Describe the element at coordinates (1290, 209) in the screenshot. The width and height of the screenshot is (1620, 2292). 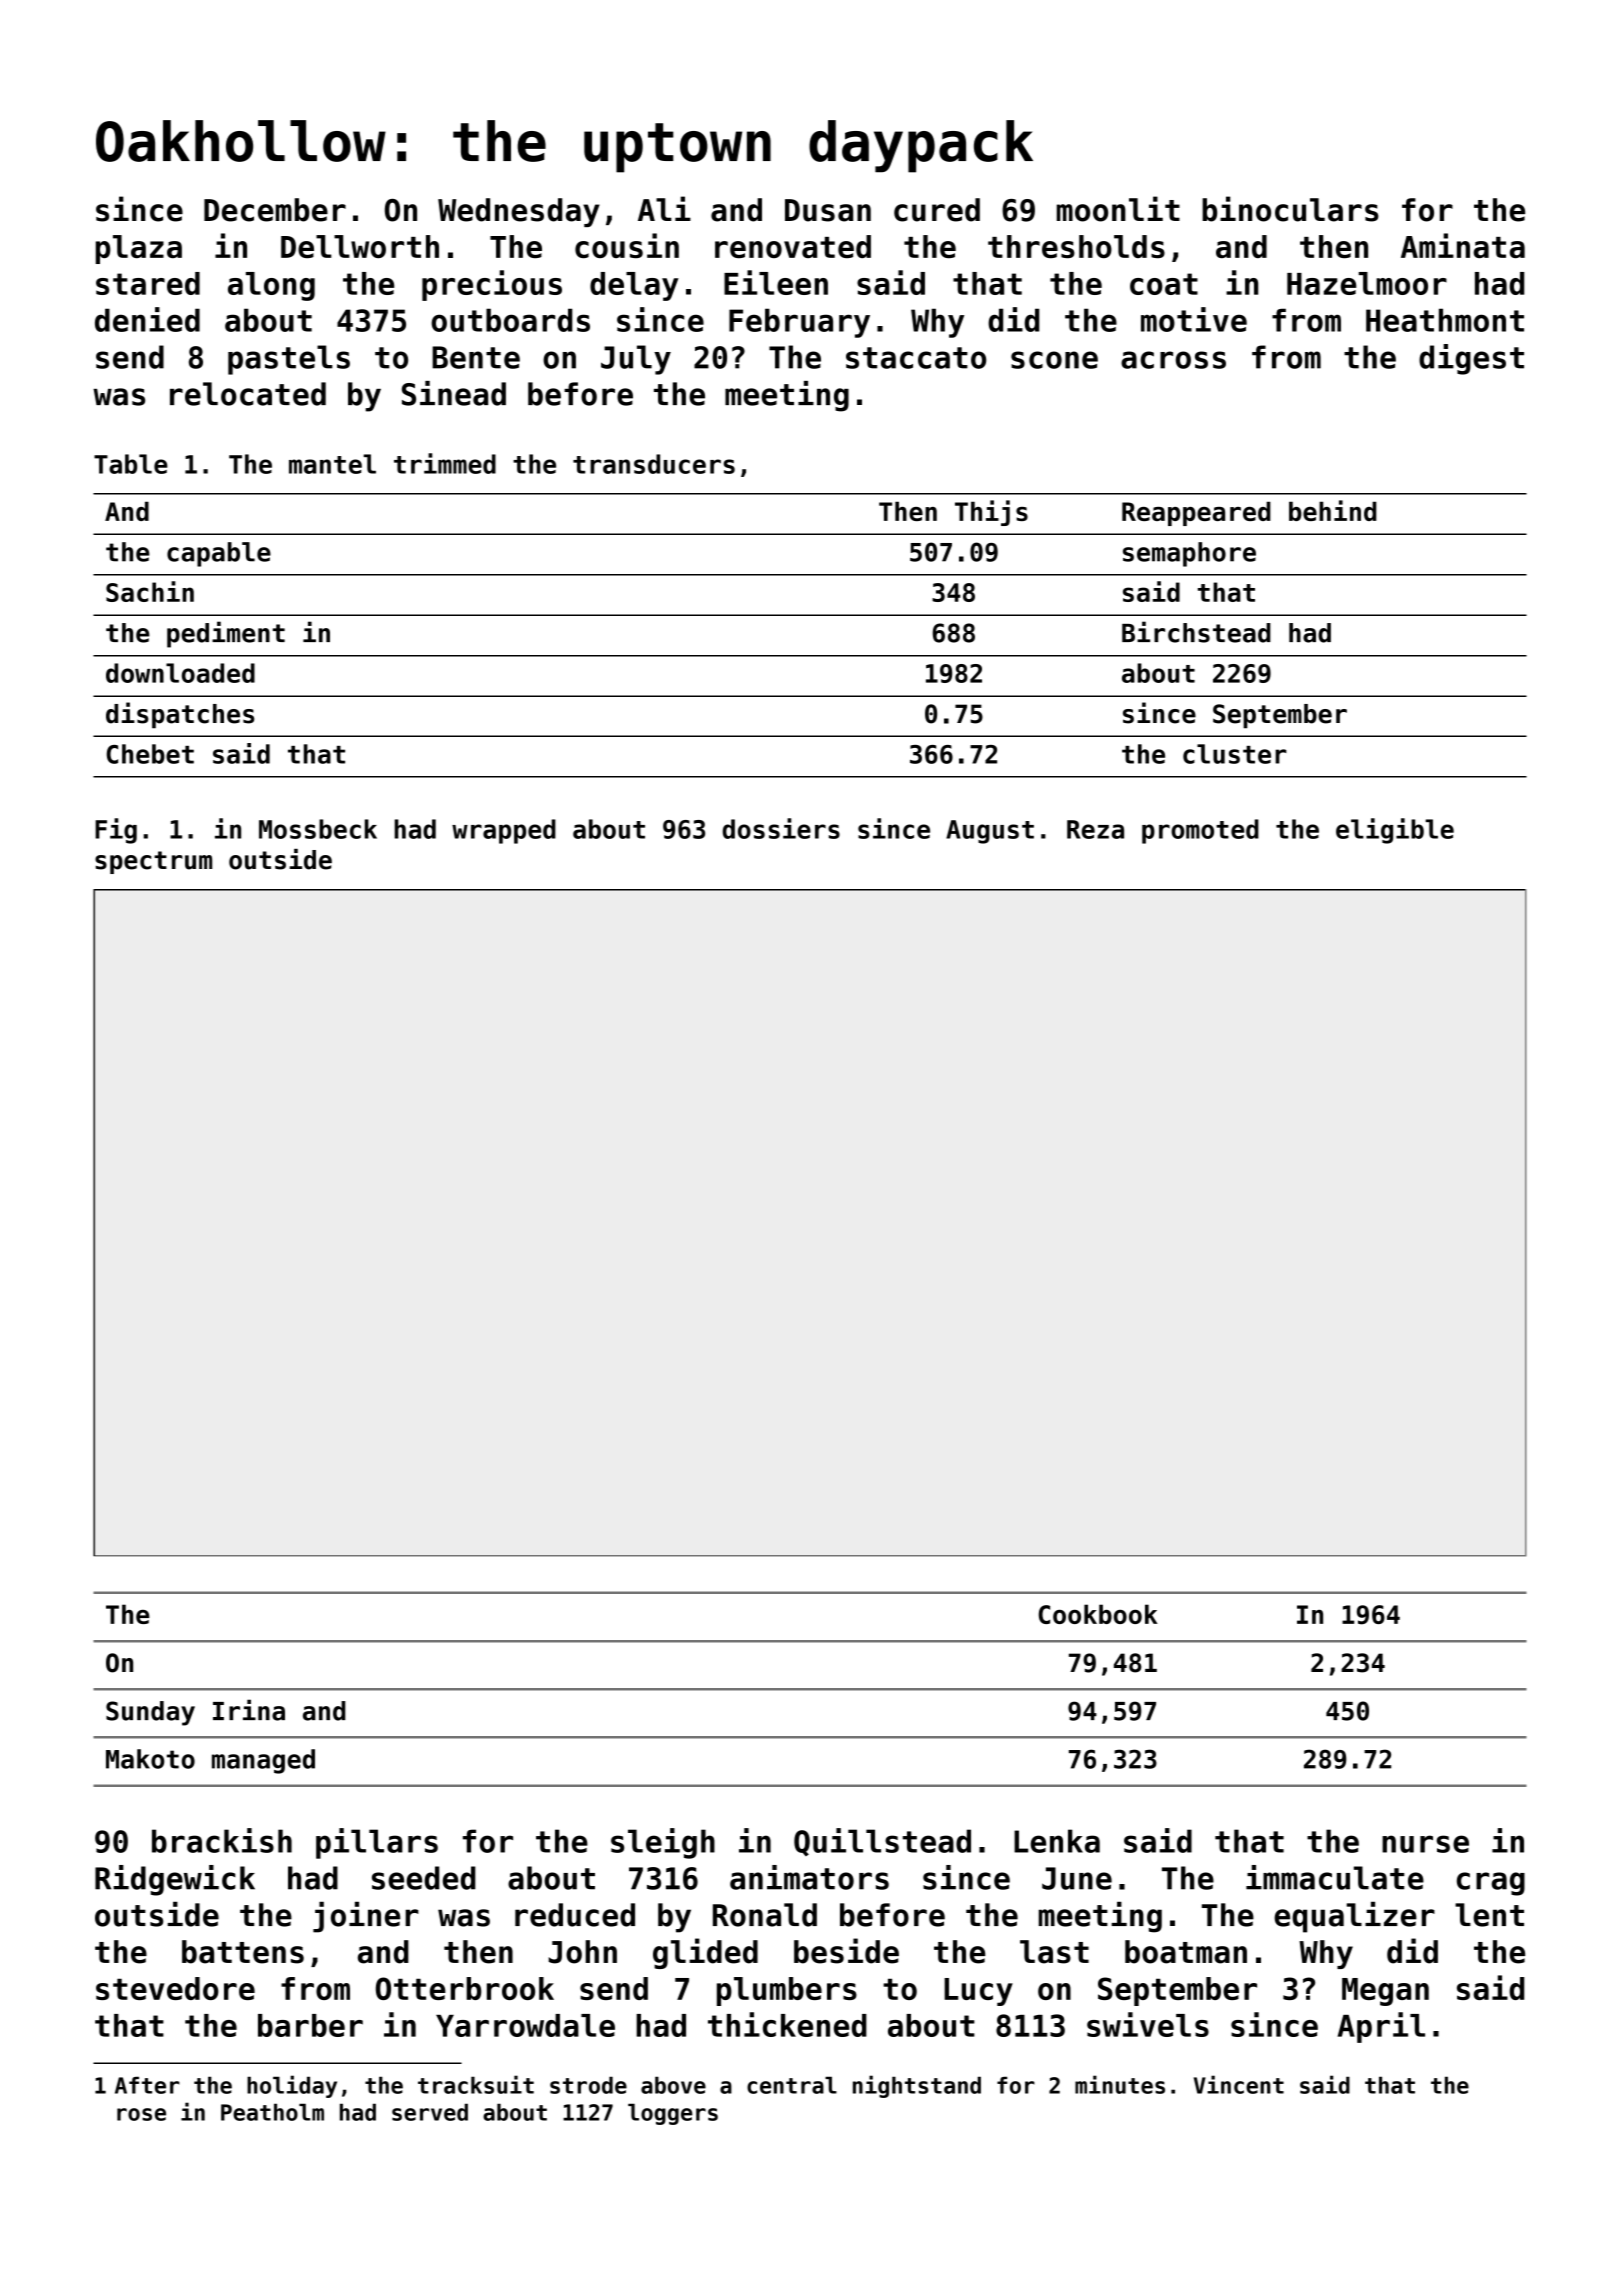
I see `binoculars` at that location.
